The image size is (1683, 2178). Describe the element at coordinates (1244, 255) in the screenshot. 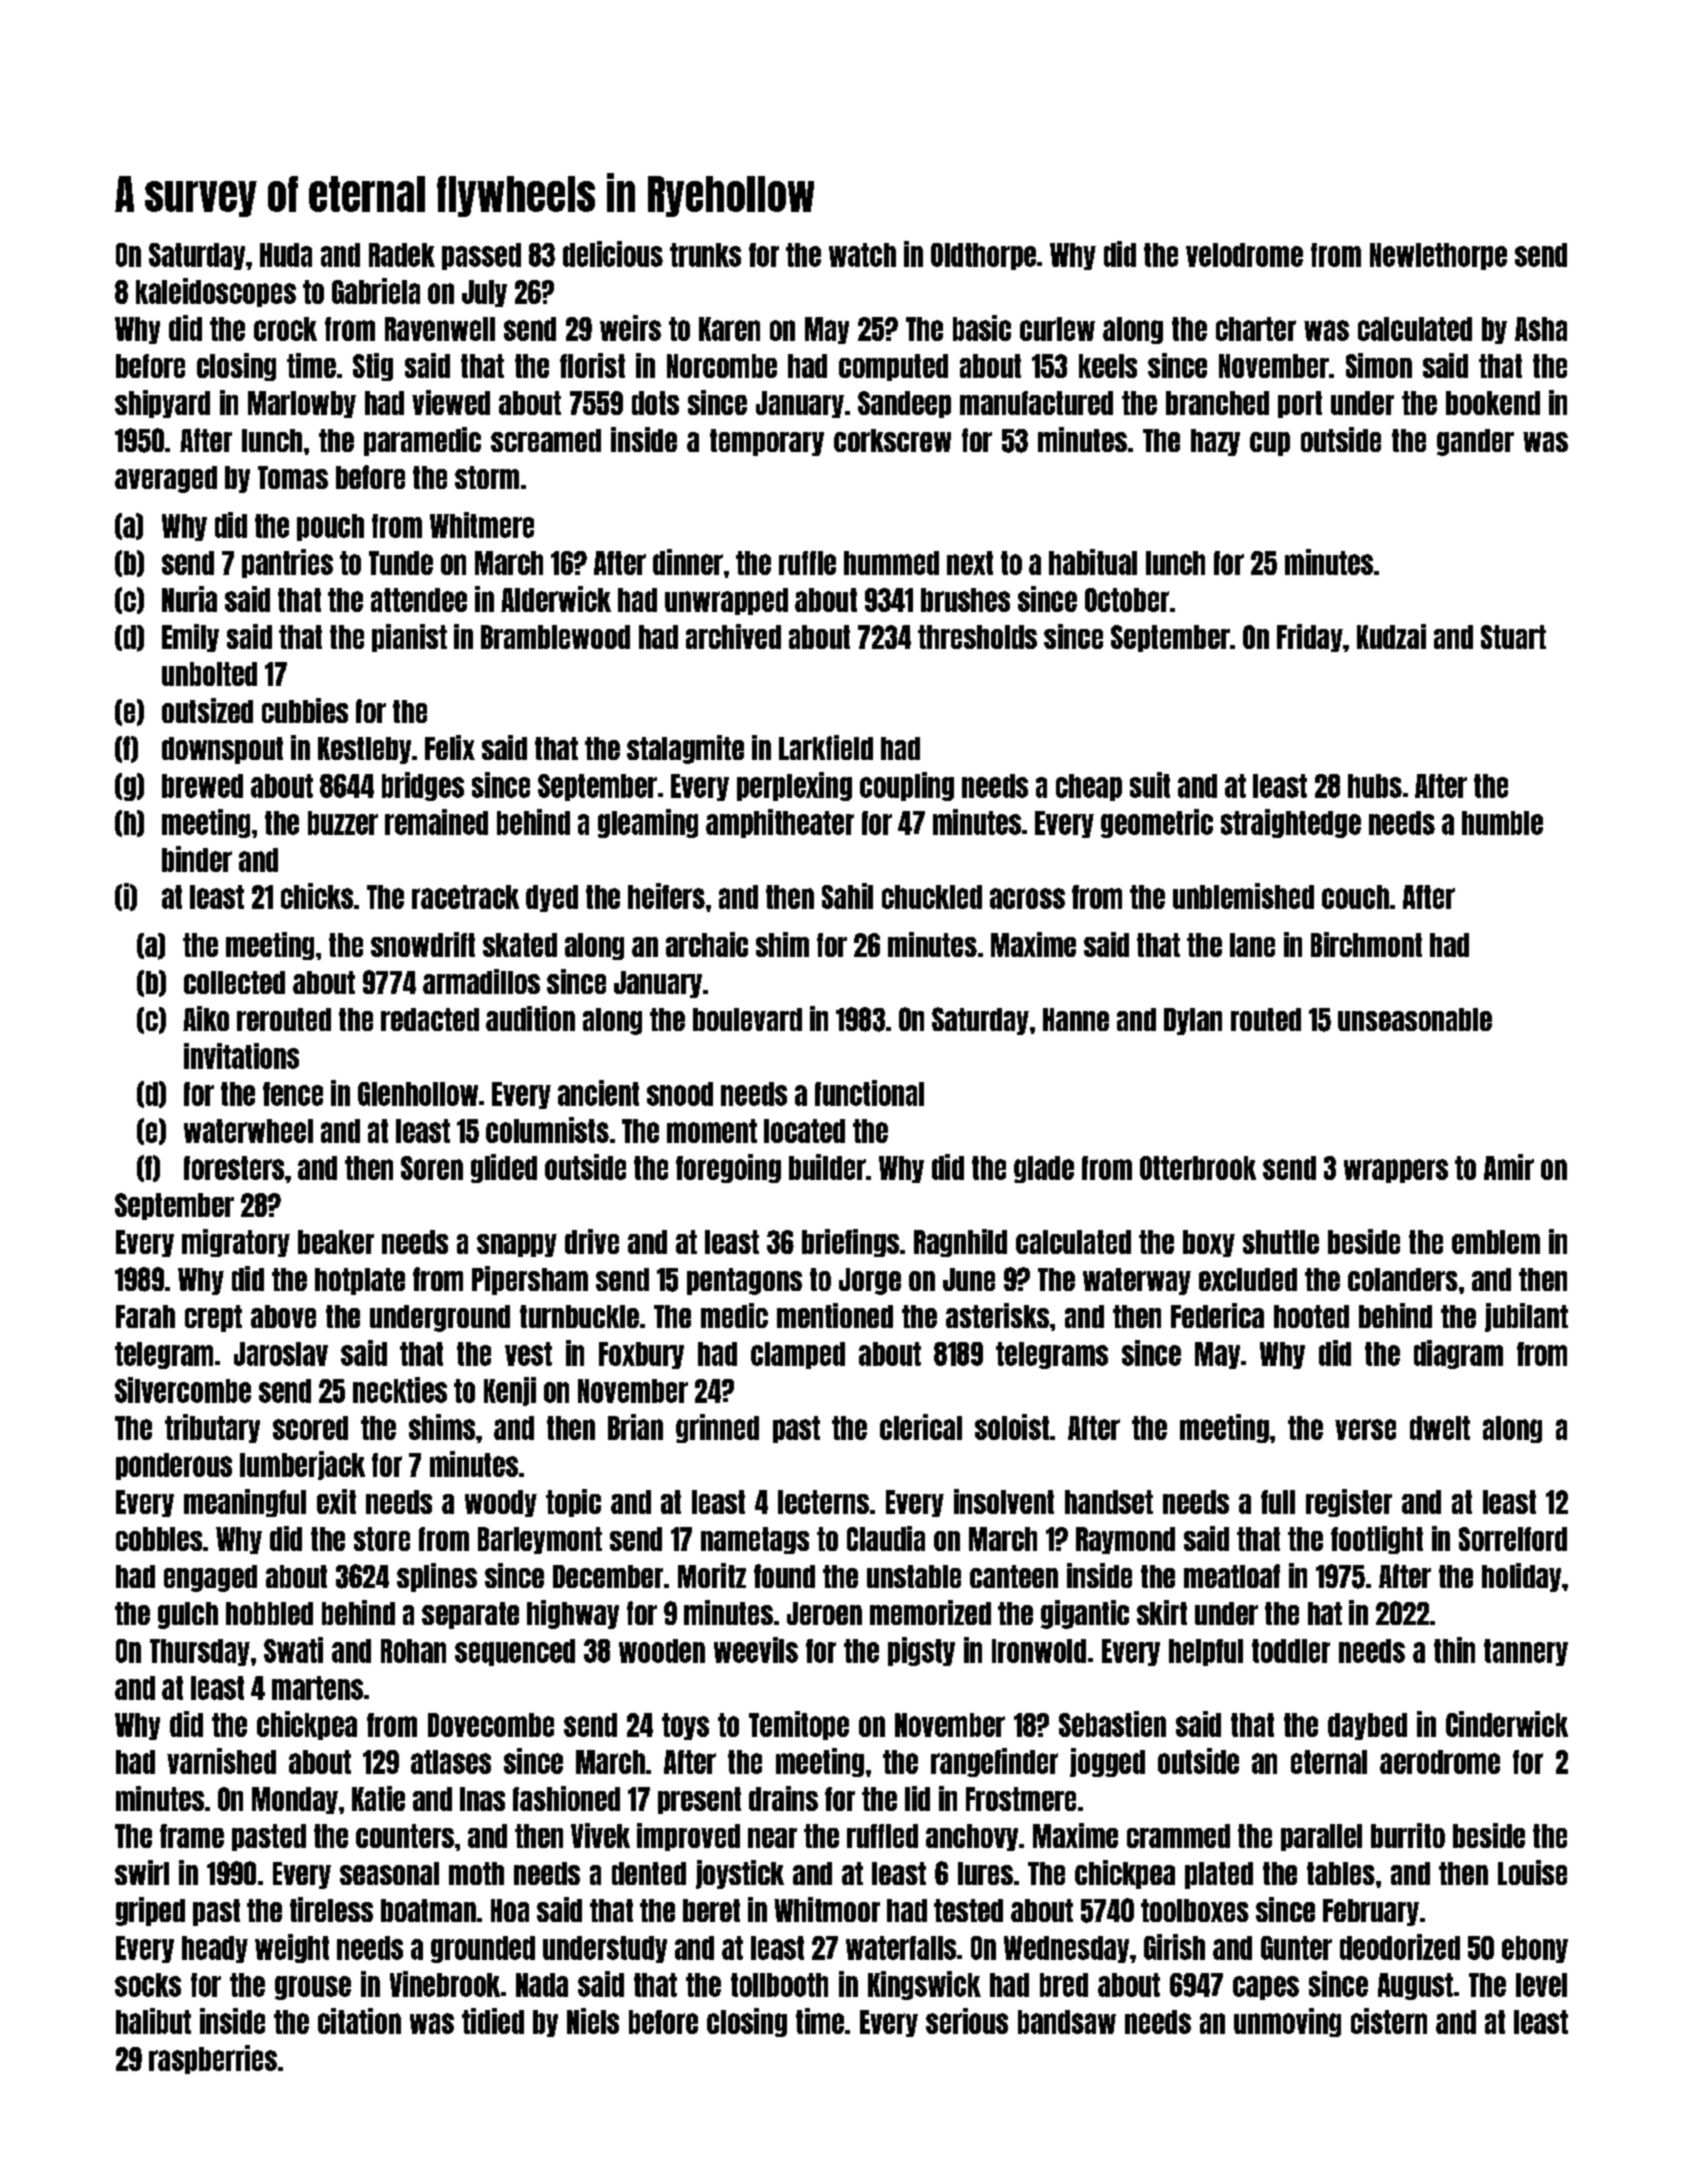

I see `velodrome` at that location.
